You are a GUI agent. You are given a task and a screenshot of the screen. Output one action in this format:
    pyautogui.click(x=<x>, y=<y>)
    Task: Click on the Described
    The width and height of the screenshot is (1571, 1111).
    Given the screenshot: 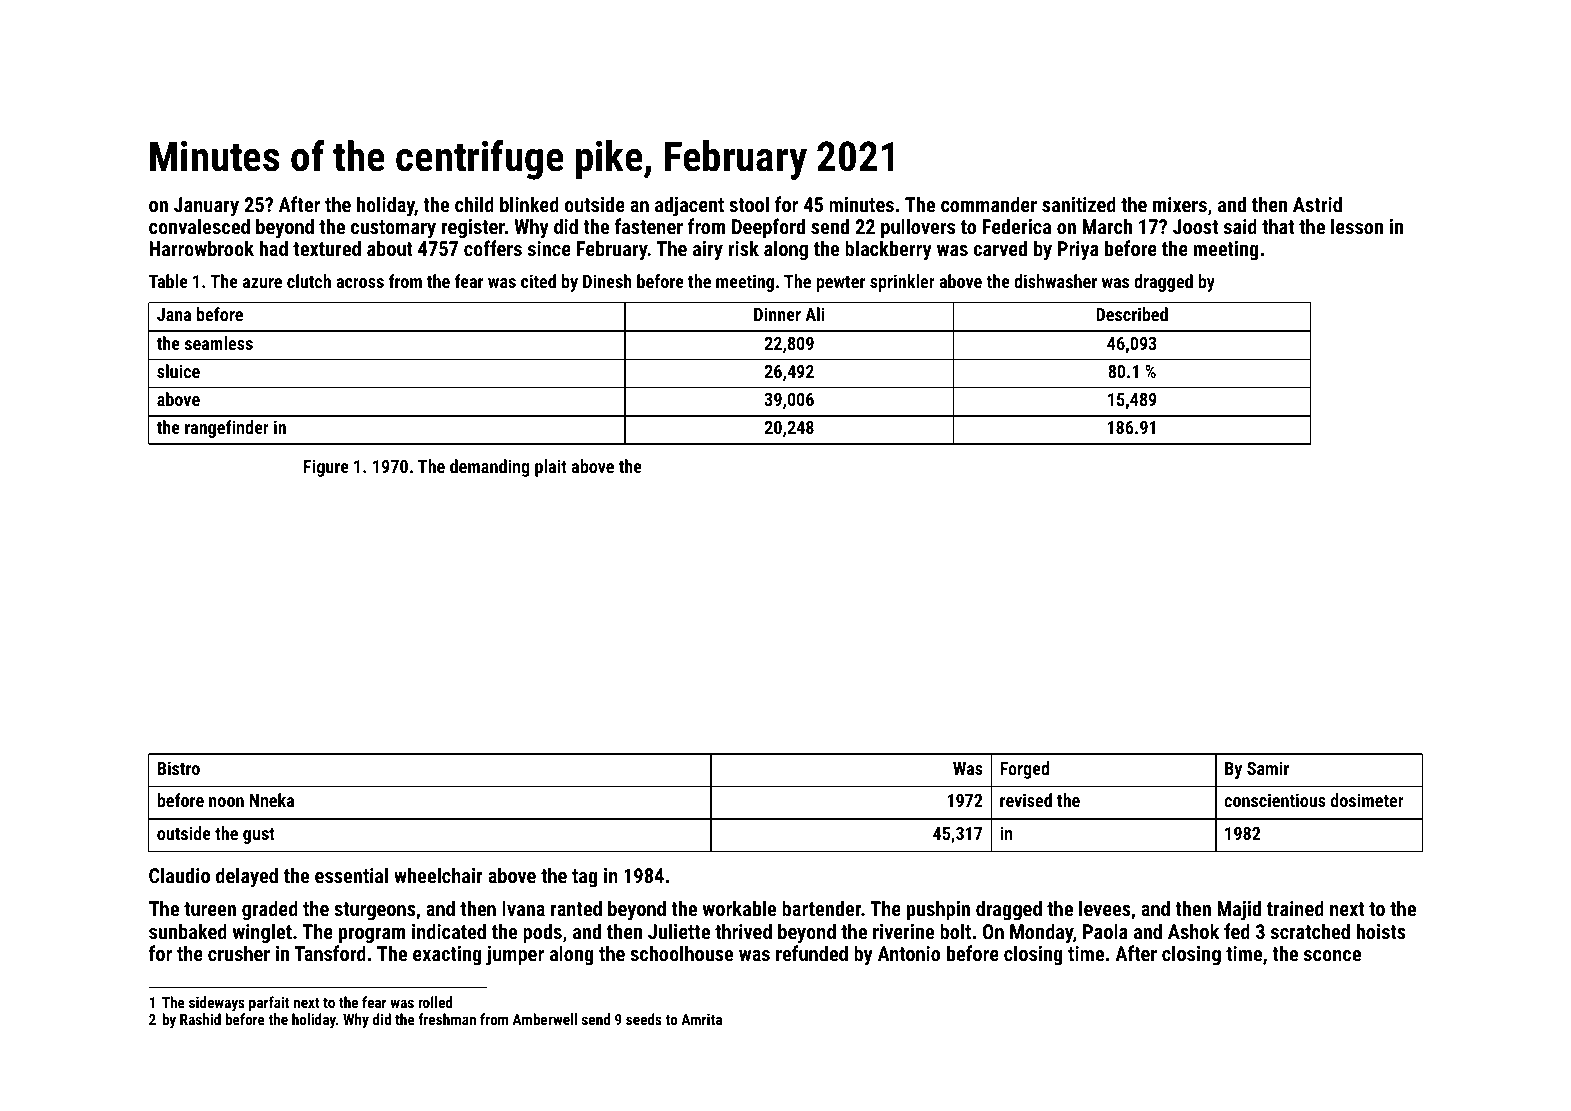 What is the action you would take?
    pyautogui.click(x=1132, y=314)
